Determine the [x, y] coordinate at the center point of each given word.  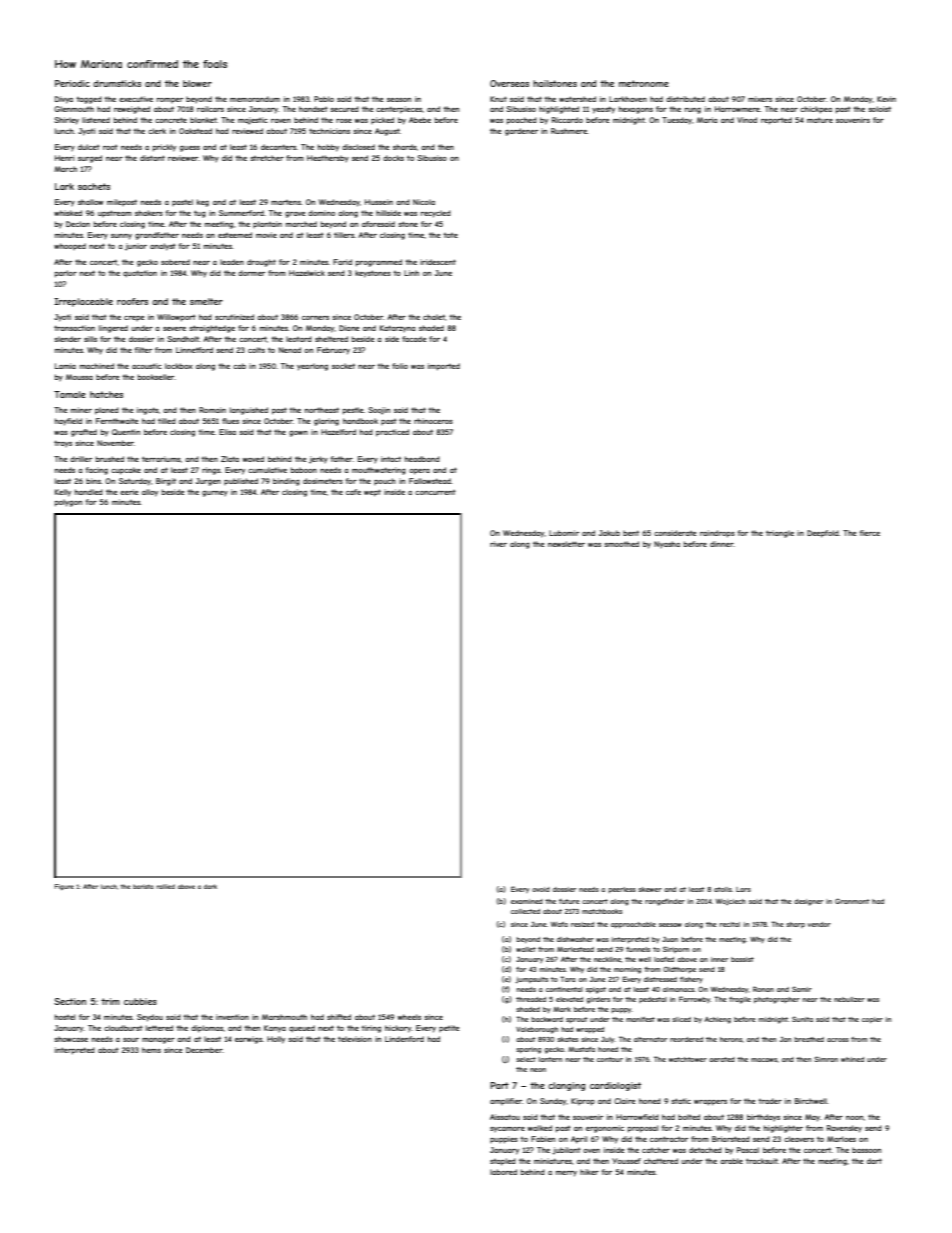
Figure [64, 887]
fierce [870, 533]
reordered [686, 1039]
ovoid [541, 889]
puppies [504, 1140]
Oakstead [195, 131]
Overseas [509, 83]
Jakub [609, 533]
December [204, 1050]
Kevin [886, 99]
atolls [723, 889]
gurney [215, 494]
